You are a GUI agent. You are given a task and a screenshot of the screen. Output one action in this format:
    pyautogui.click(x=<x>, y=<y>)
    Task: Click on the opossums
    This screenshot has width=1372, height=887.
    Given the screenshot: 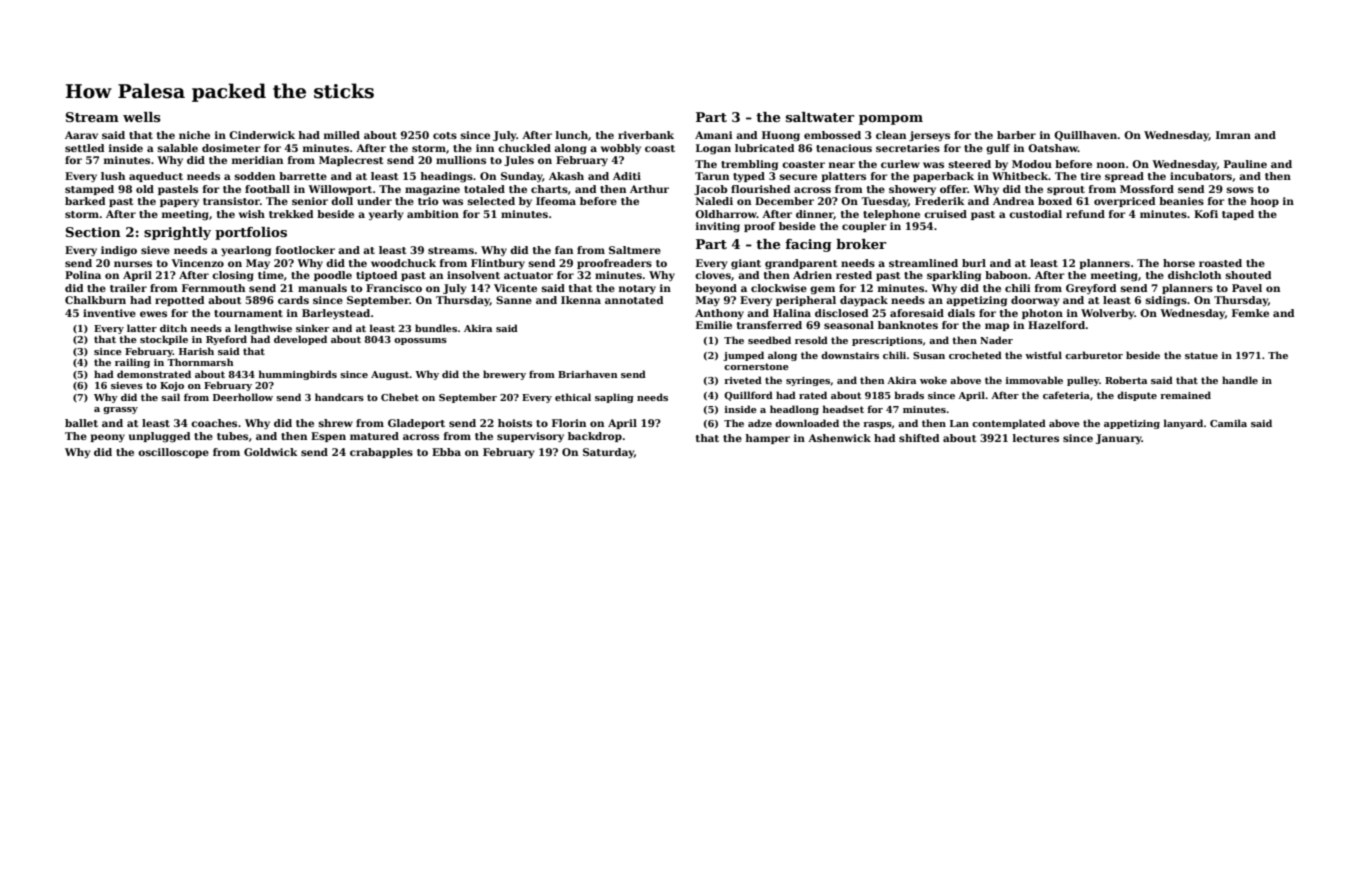 What is the action you would take?
    pyautogui.click(x=420, y=341)
